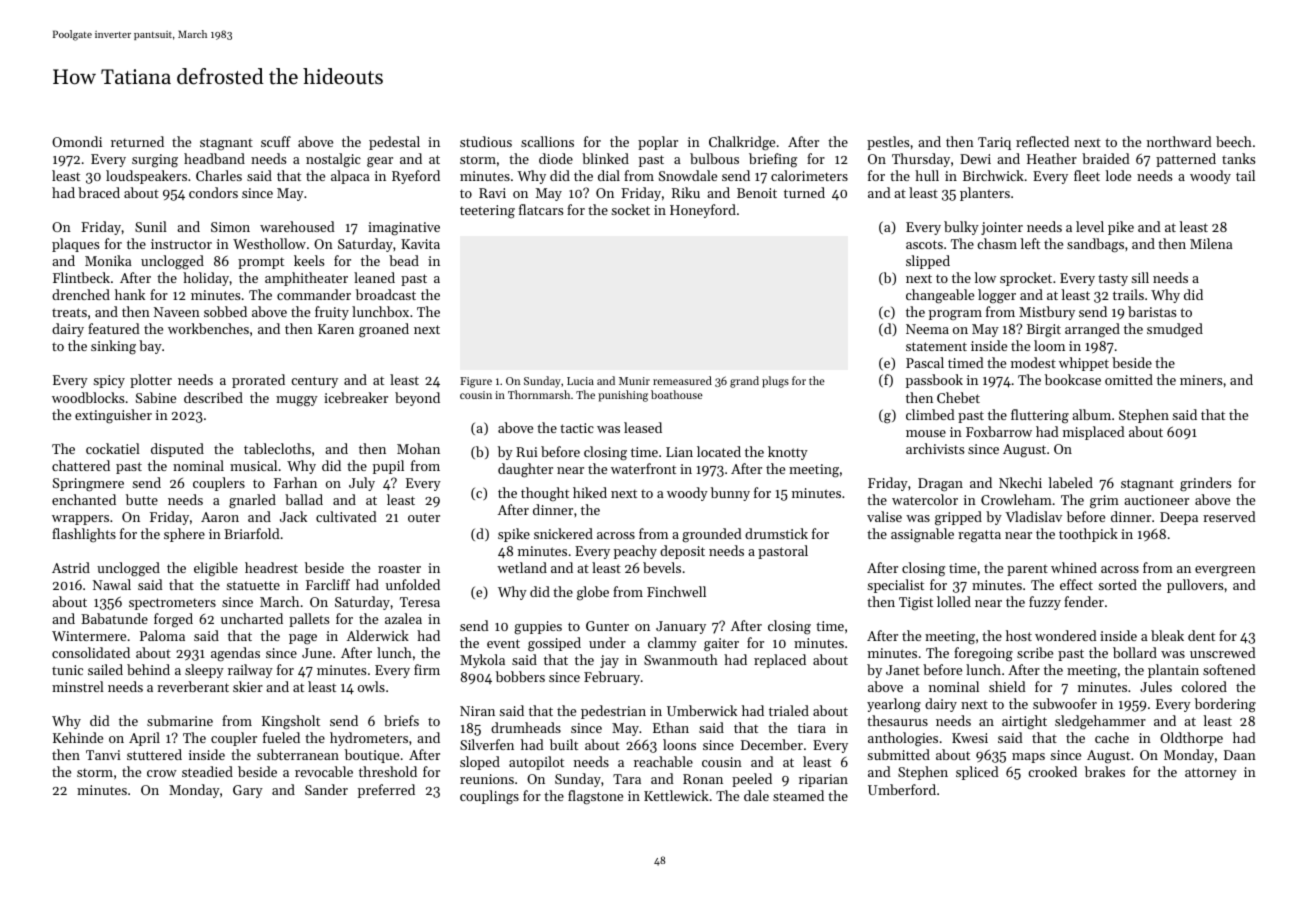  Describe the element at coordinates (712, 535) in the screenshot. I see `grounded` at that location.
